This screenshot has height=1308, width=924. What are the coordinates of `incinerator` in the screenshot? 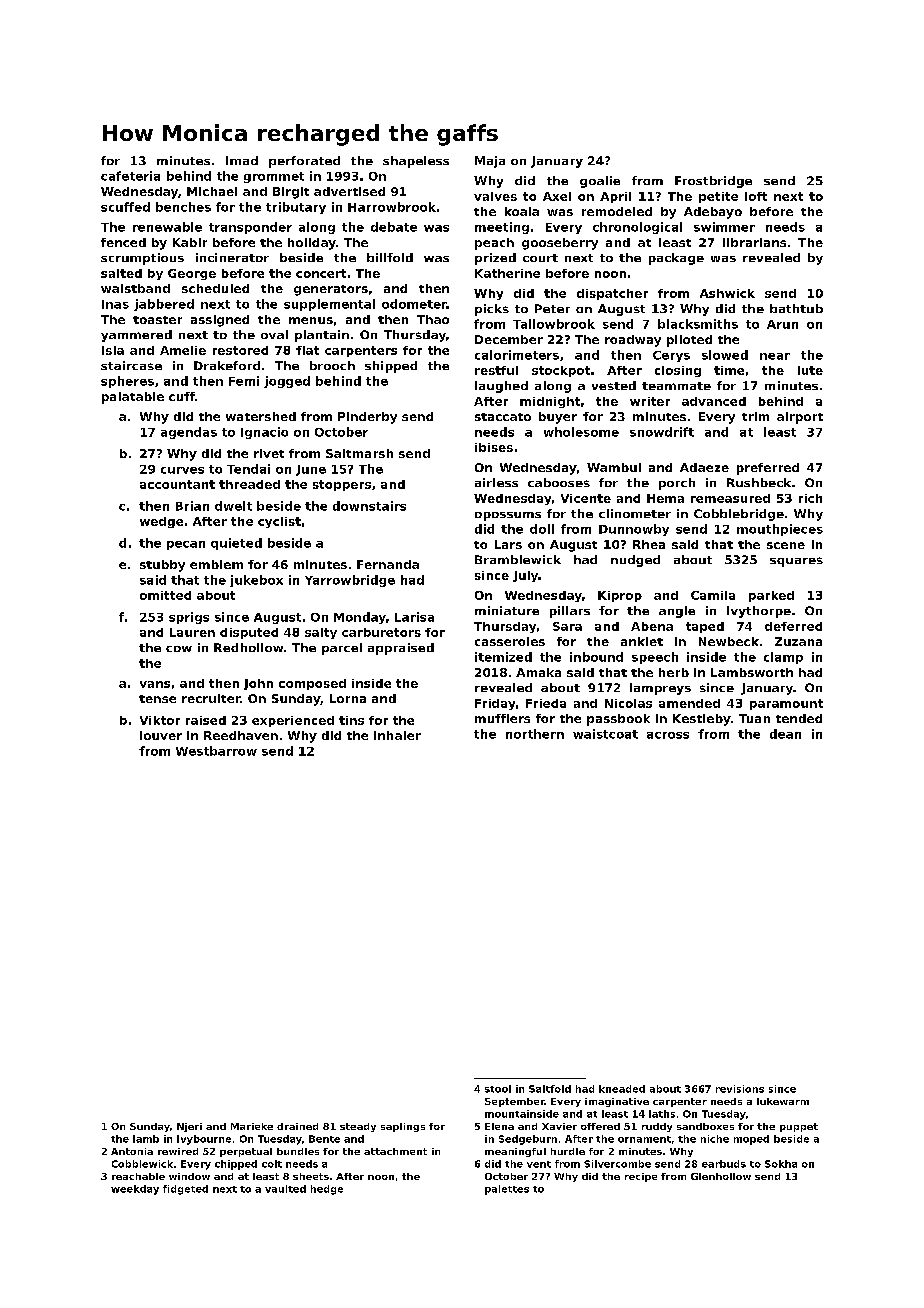 It's located at (232, 257).
